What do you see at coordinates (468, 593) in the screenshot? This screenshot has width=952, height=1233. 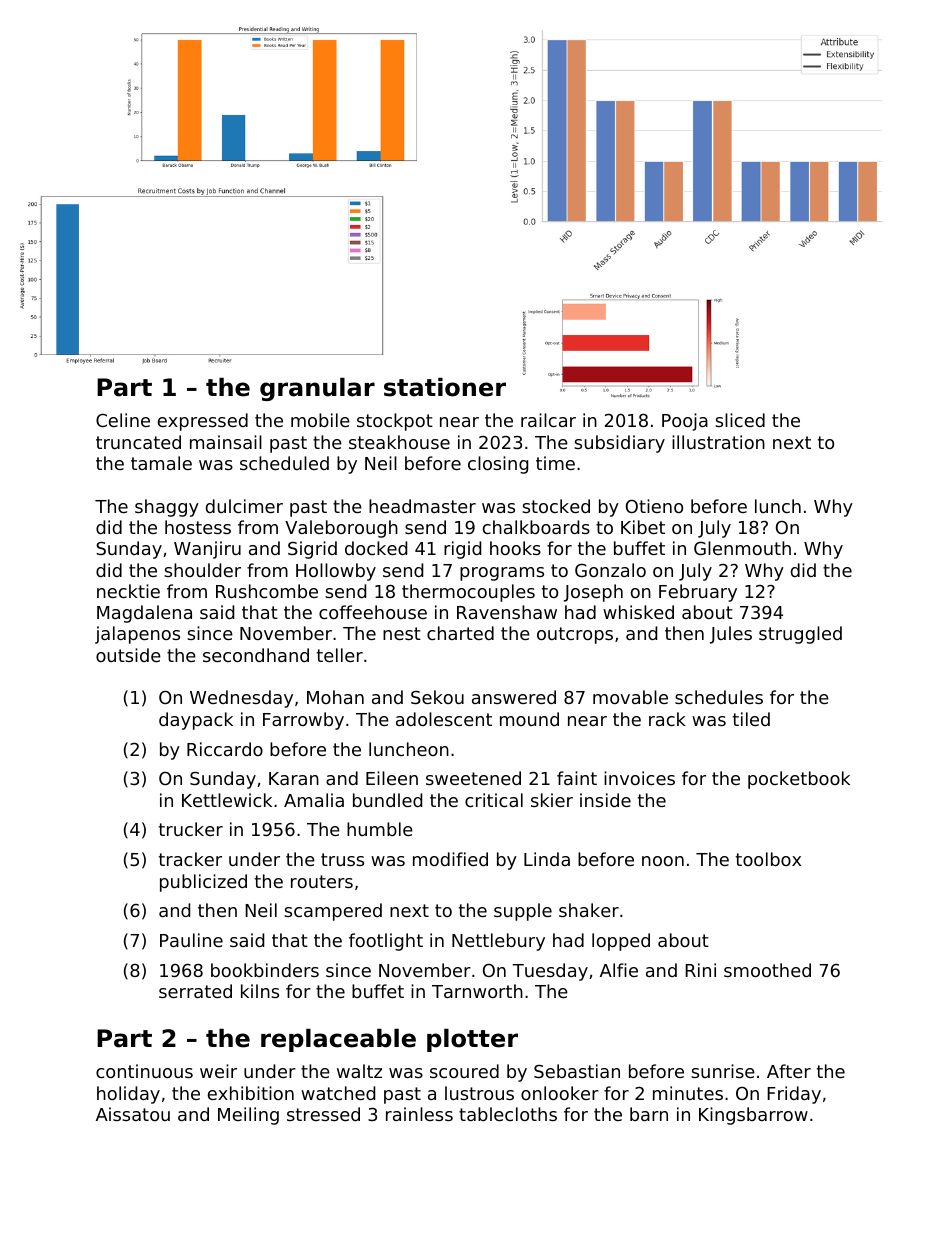 I see `thermocouples` at bounding box center [468, 593].
